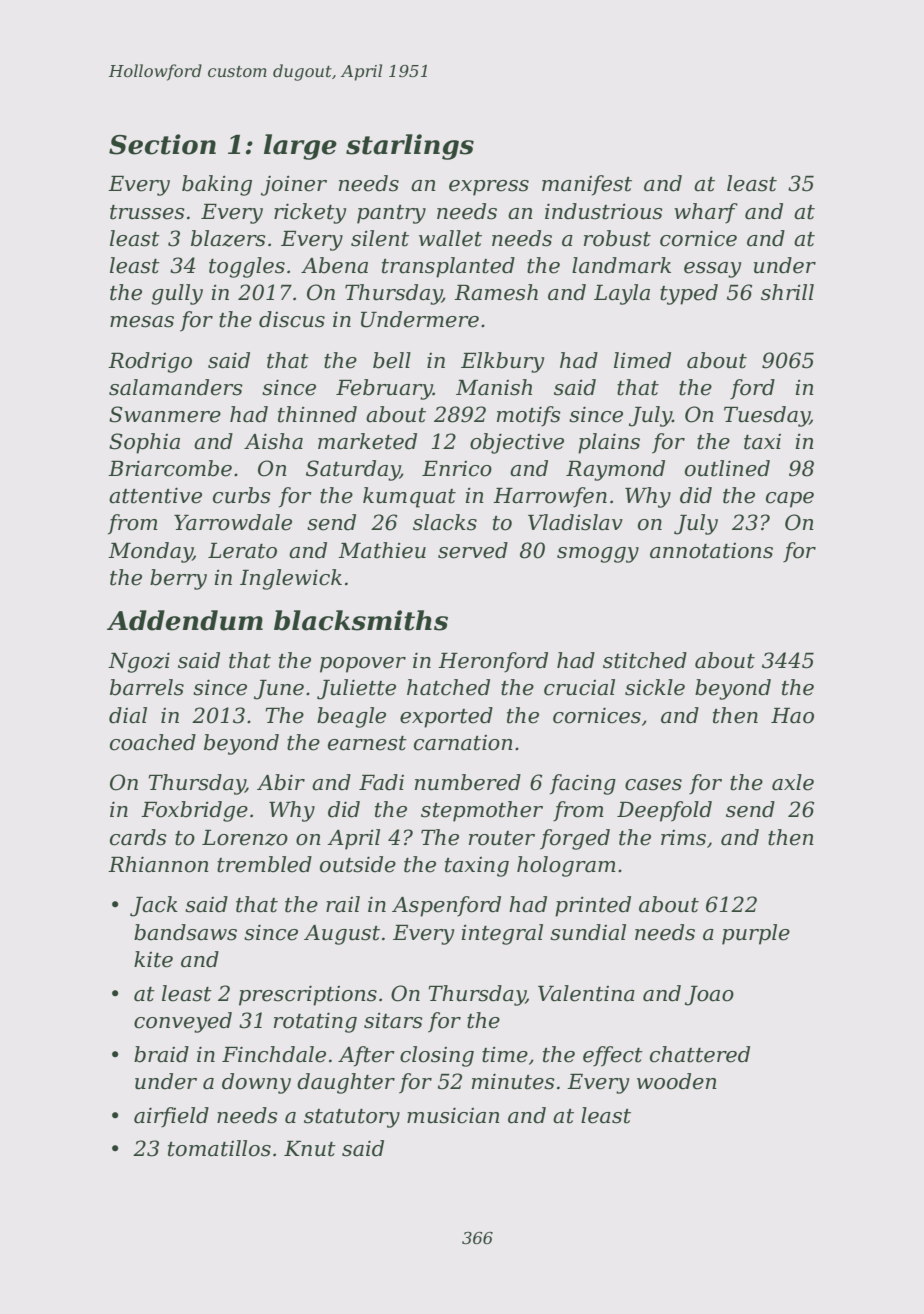  Describe the element at coordinates (645, 660) in the screenshot. I see `stitched` at that location.
